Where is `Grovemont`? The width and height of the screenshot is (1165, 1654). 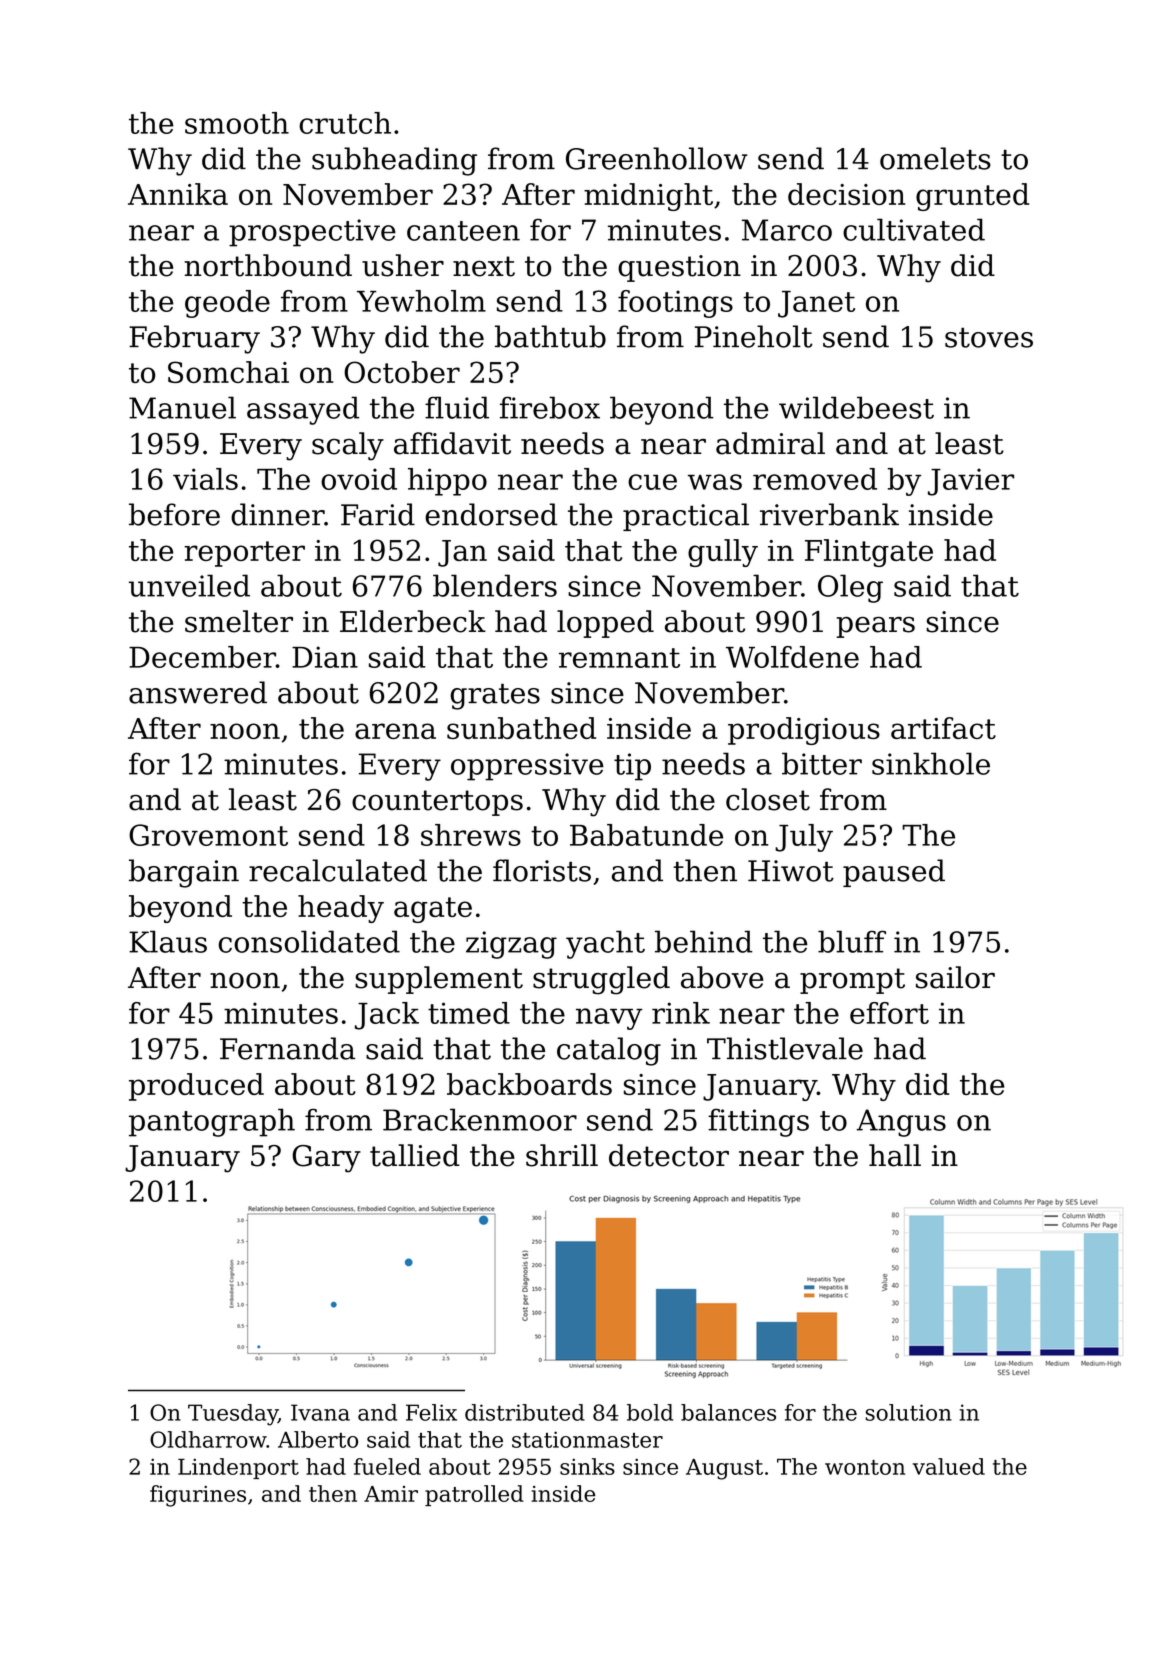
Grovemont is located at coordinates (208, 835).
